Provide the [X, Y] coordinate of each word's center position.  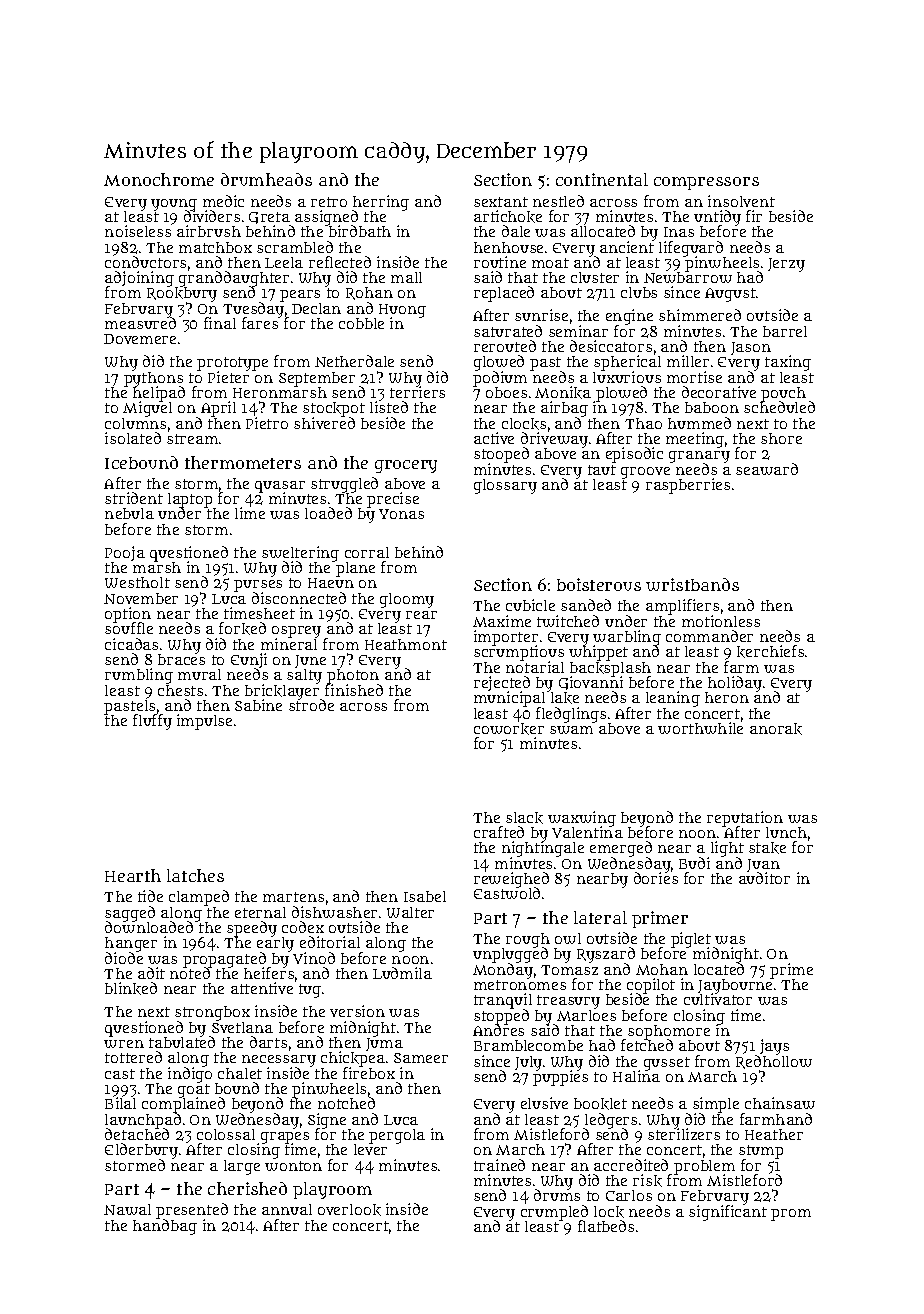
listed [389, 407]
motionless [721, 621]
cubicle [530, 605]
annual [287, 1209]
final [220, 323]
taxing [788, 363]
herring [380, 203]
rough [528, 940]
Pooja [125, 553]
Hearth [133, 875]
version [357, 1011]
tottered [133, 1057]
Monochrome [159, 179]
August [730, 295]
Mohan [662, 969]
